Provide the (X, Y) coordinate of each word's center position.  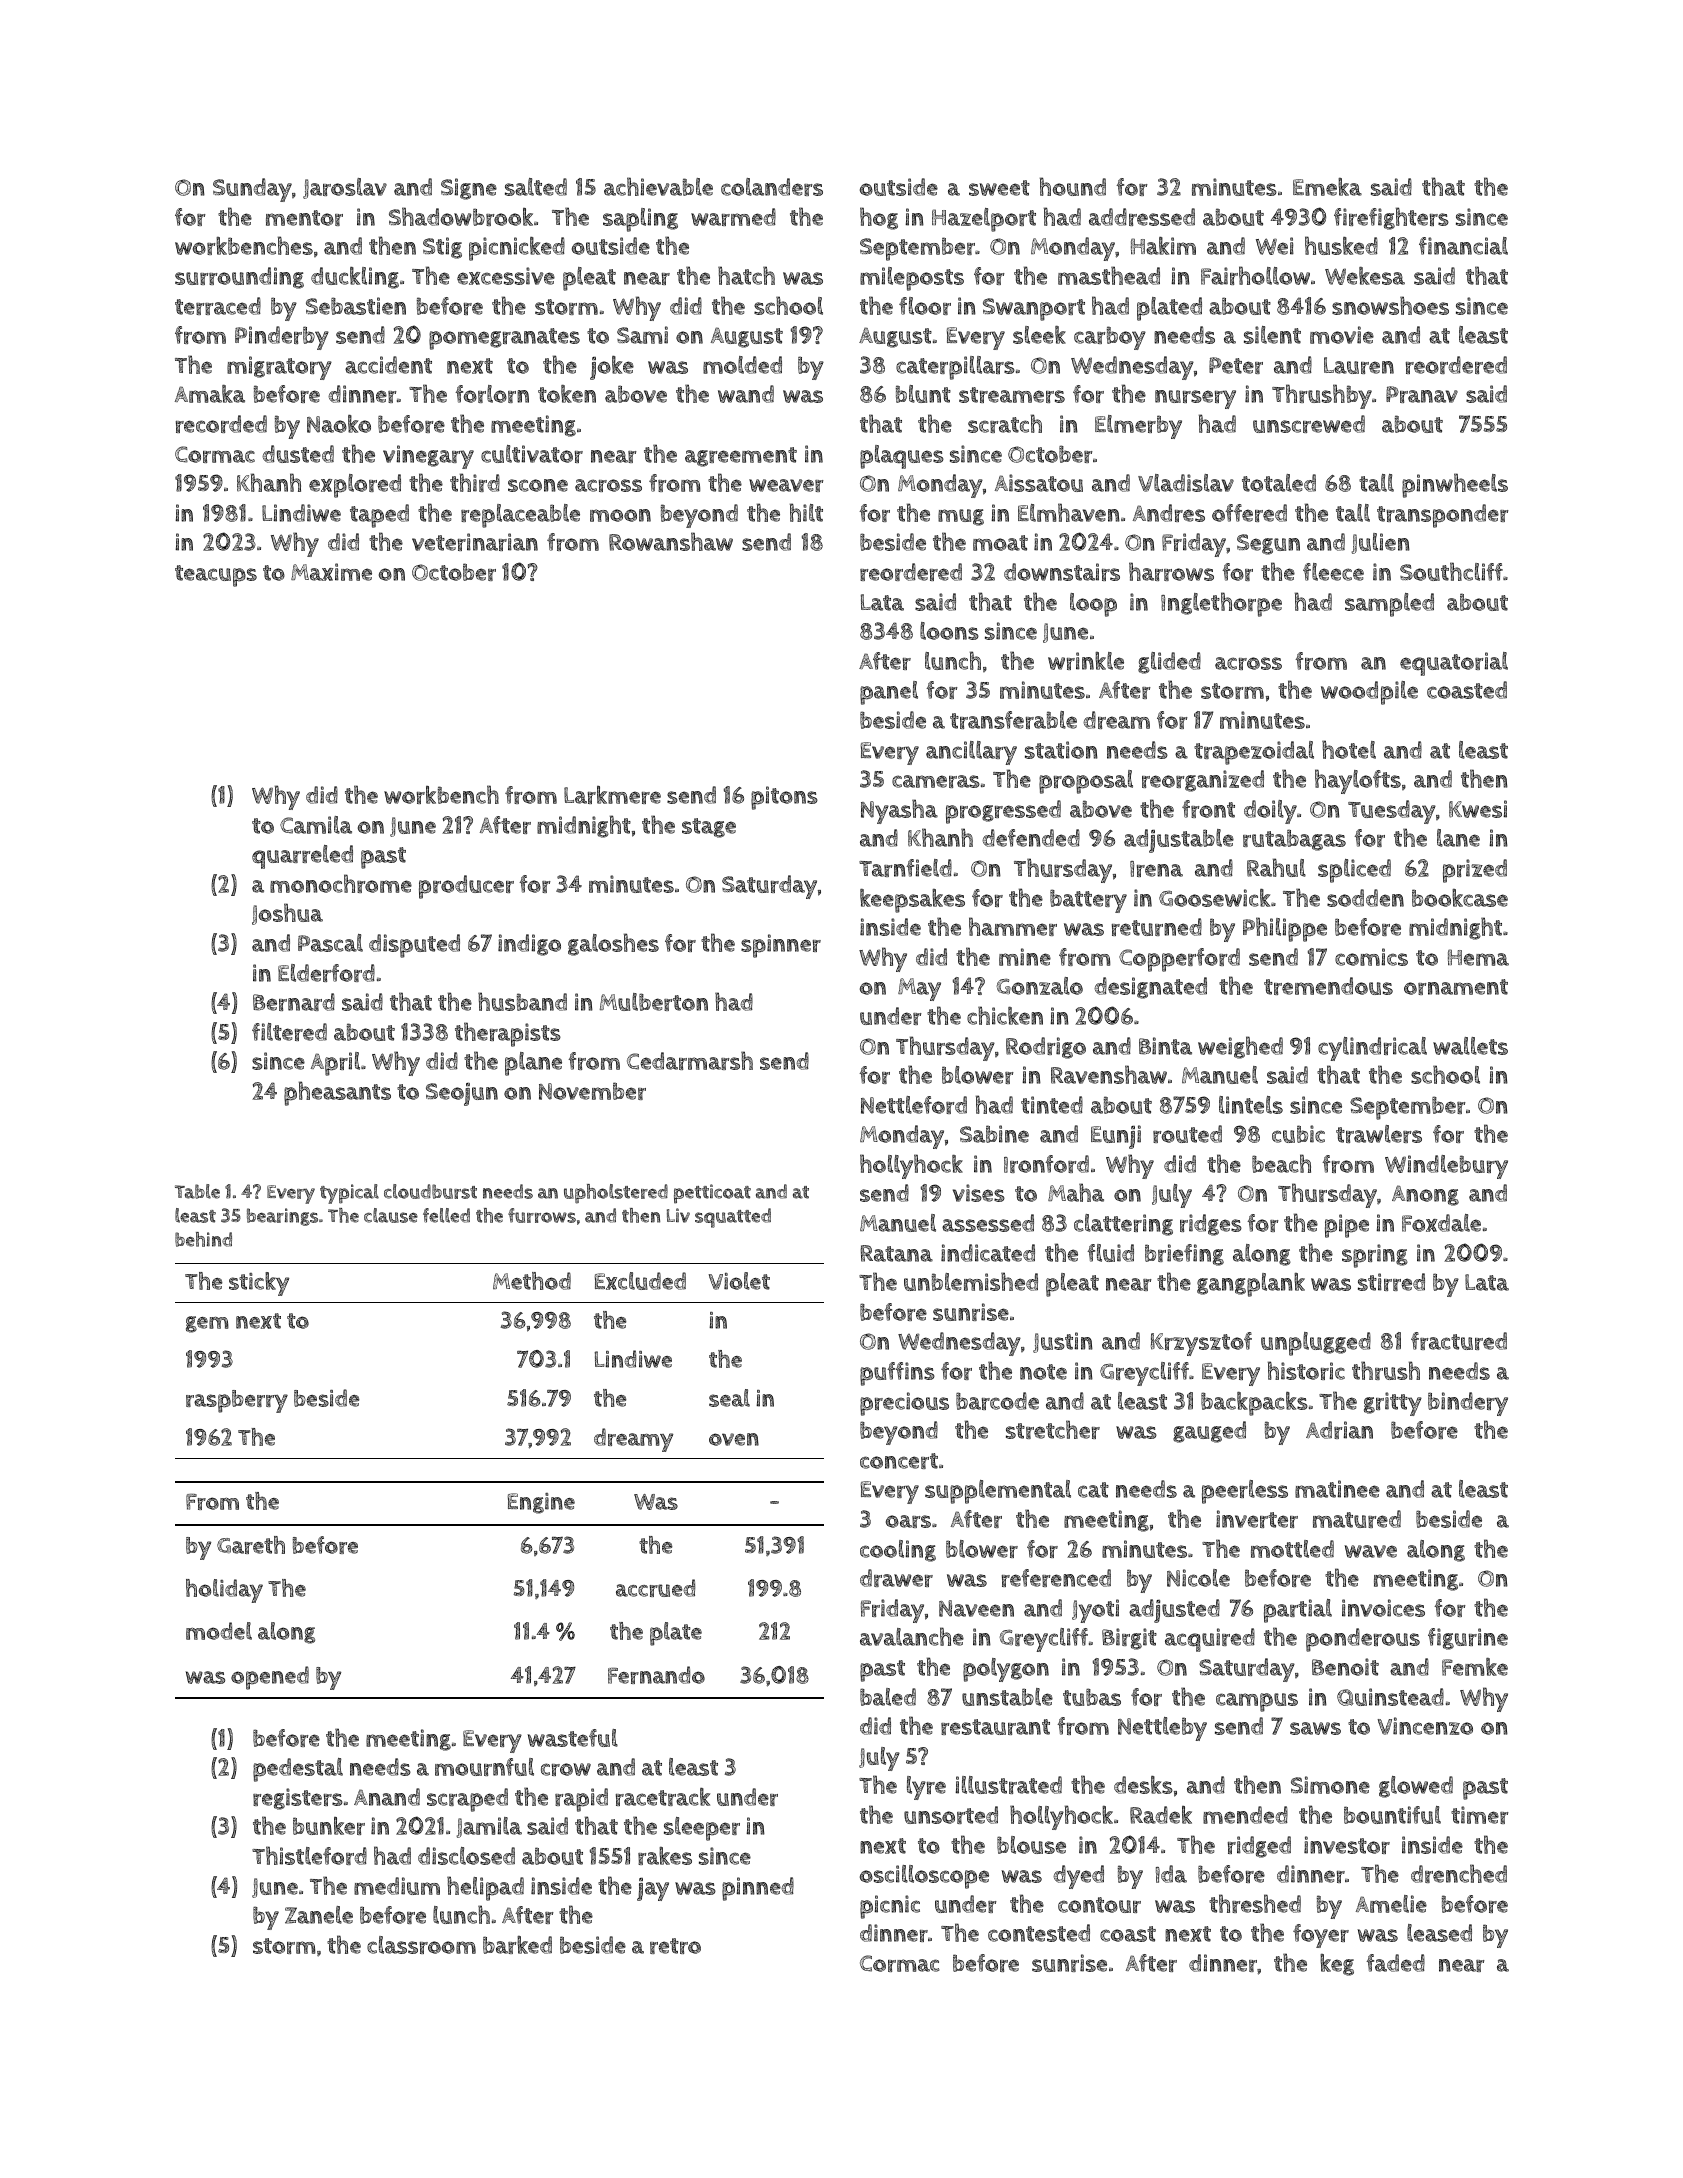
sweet (999, 188)
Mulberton (654, 1002)
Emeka (1327, 187)
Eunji (1116, 1137)
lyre (926, 1788)
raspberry (237, 1401)
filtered (289, 1032)
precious (904, 1404)
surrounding (239, 278)
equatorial (1454, 664)
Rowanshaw (671, 541)
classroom (421, 1945)
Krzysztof (1201, 1344)
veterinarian (475, 542)
